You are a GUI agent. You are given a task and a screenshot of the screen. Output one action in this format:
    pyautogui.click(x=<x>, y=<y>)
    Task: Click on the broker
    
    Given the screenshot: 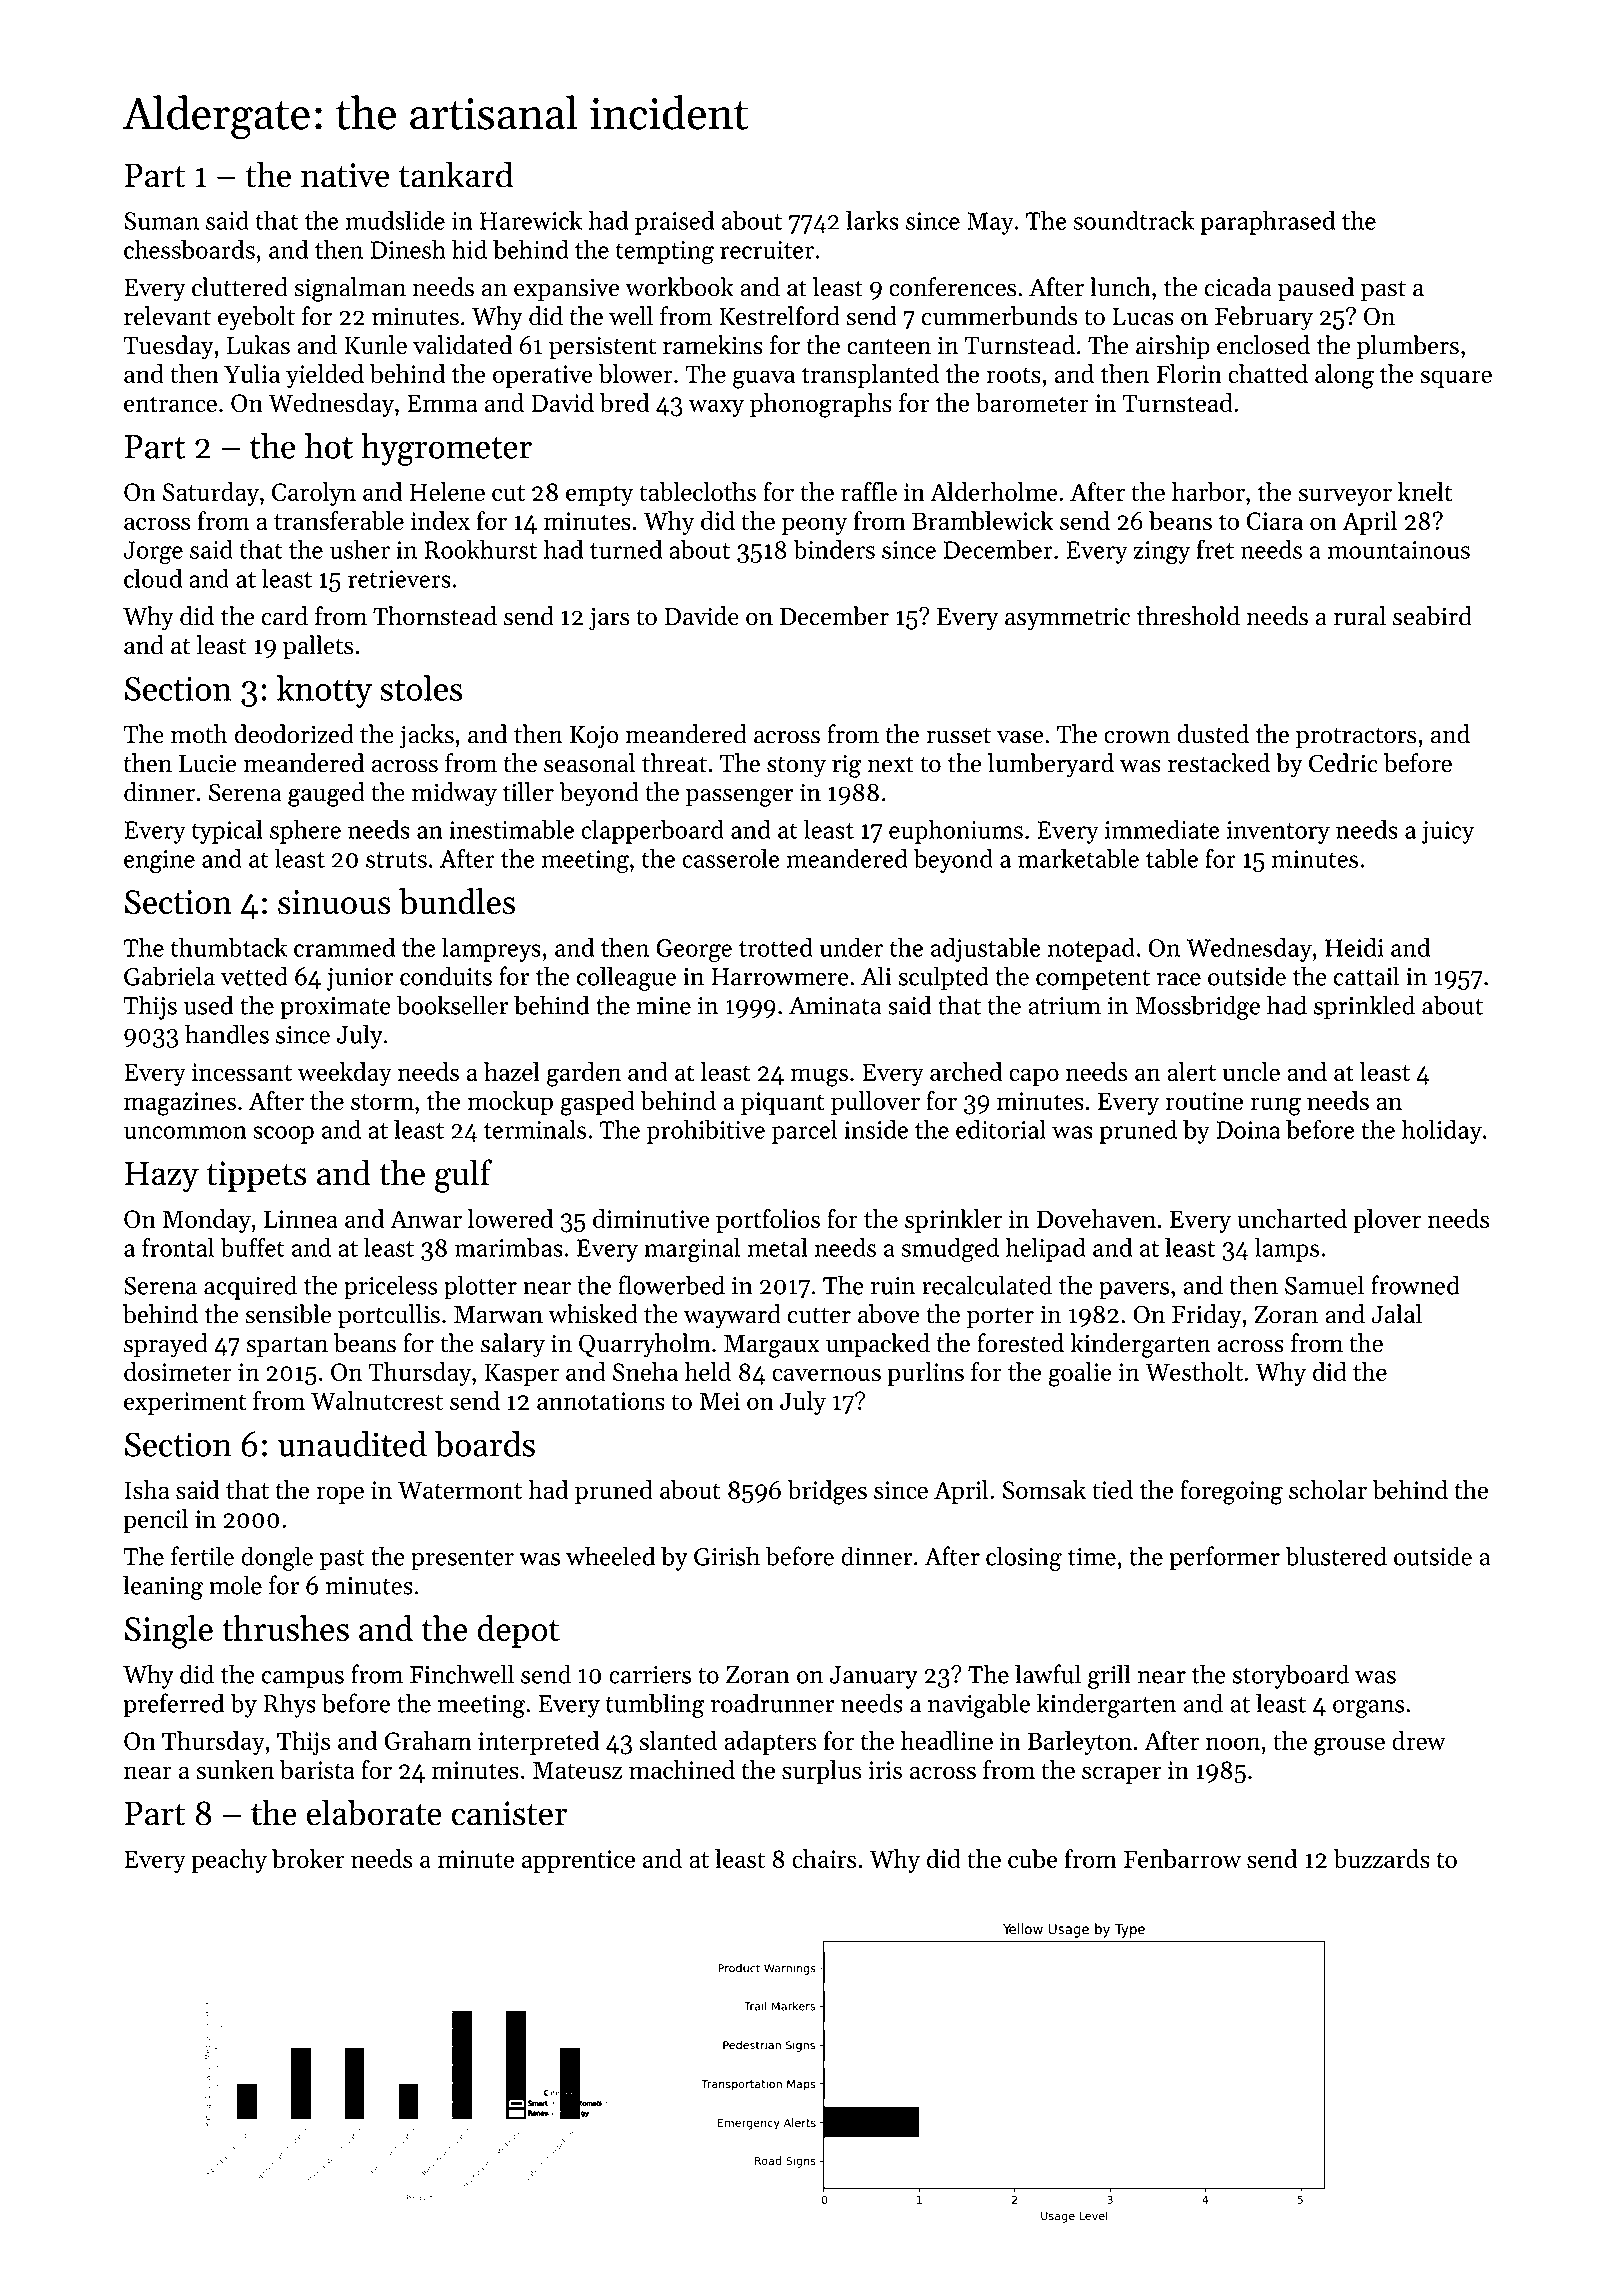 What is the action you would take?
    pyautogui.click(x=308, y=1858)
